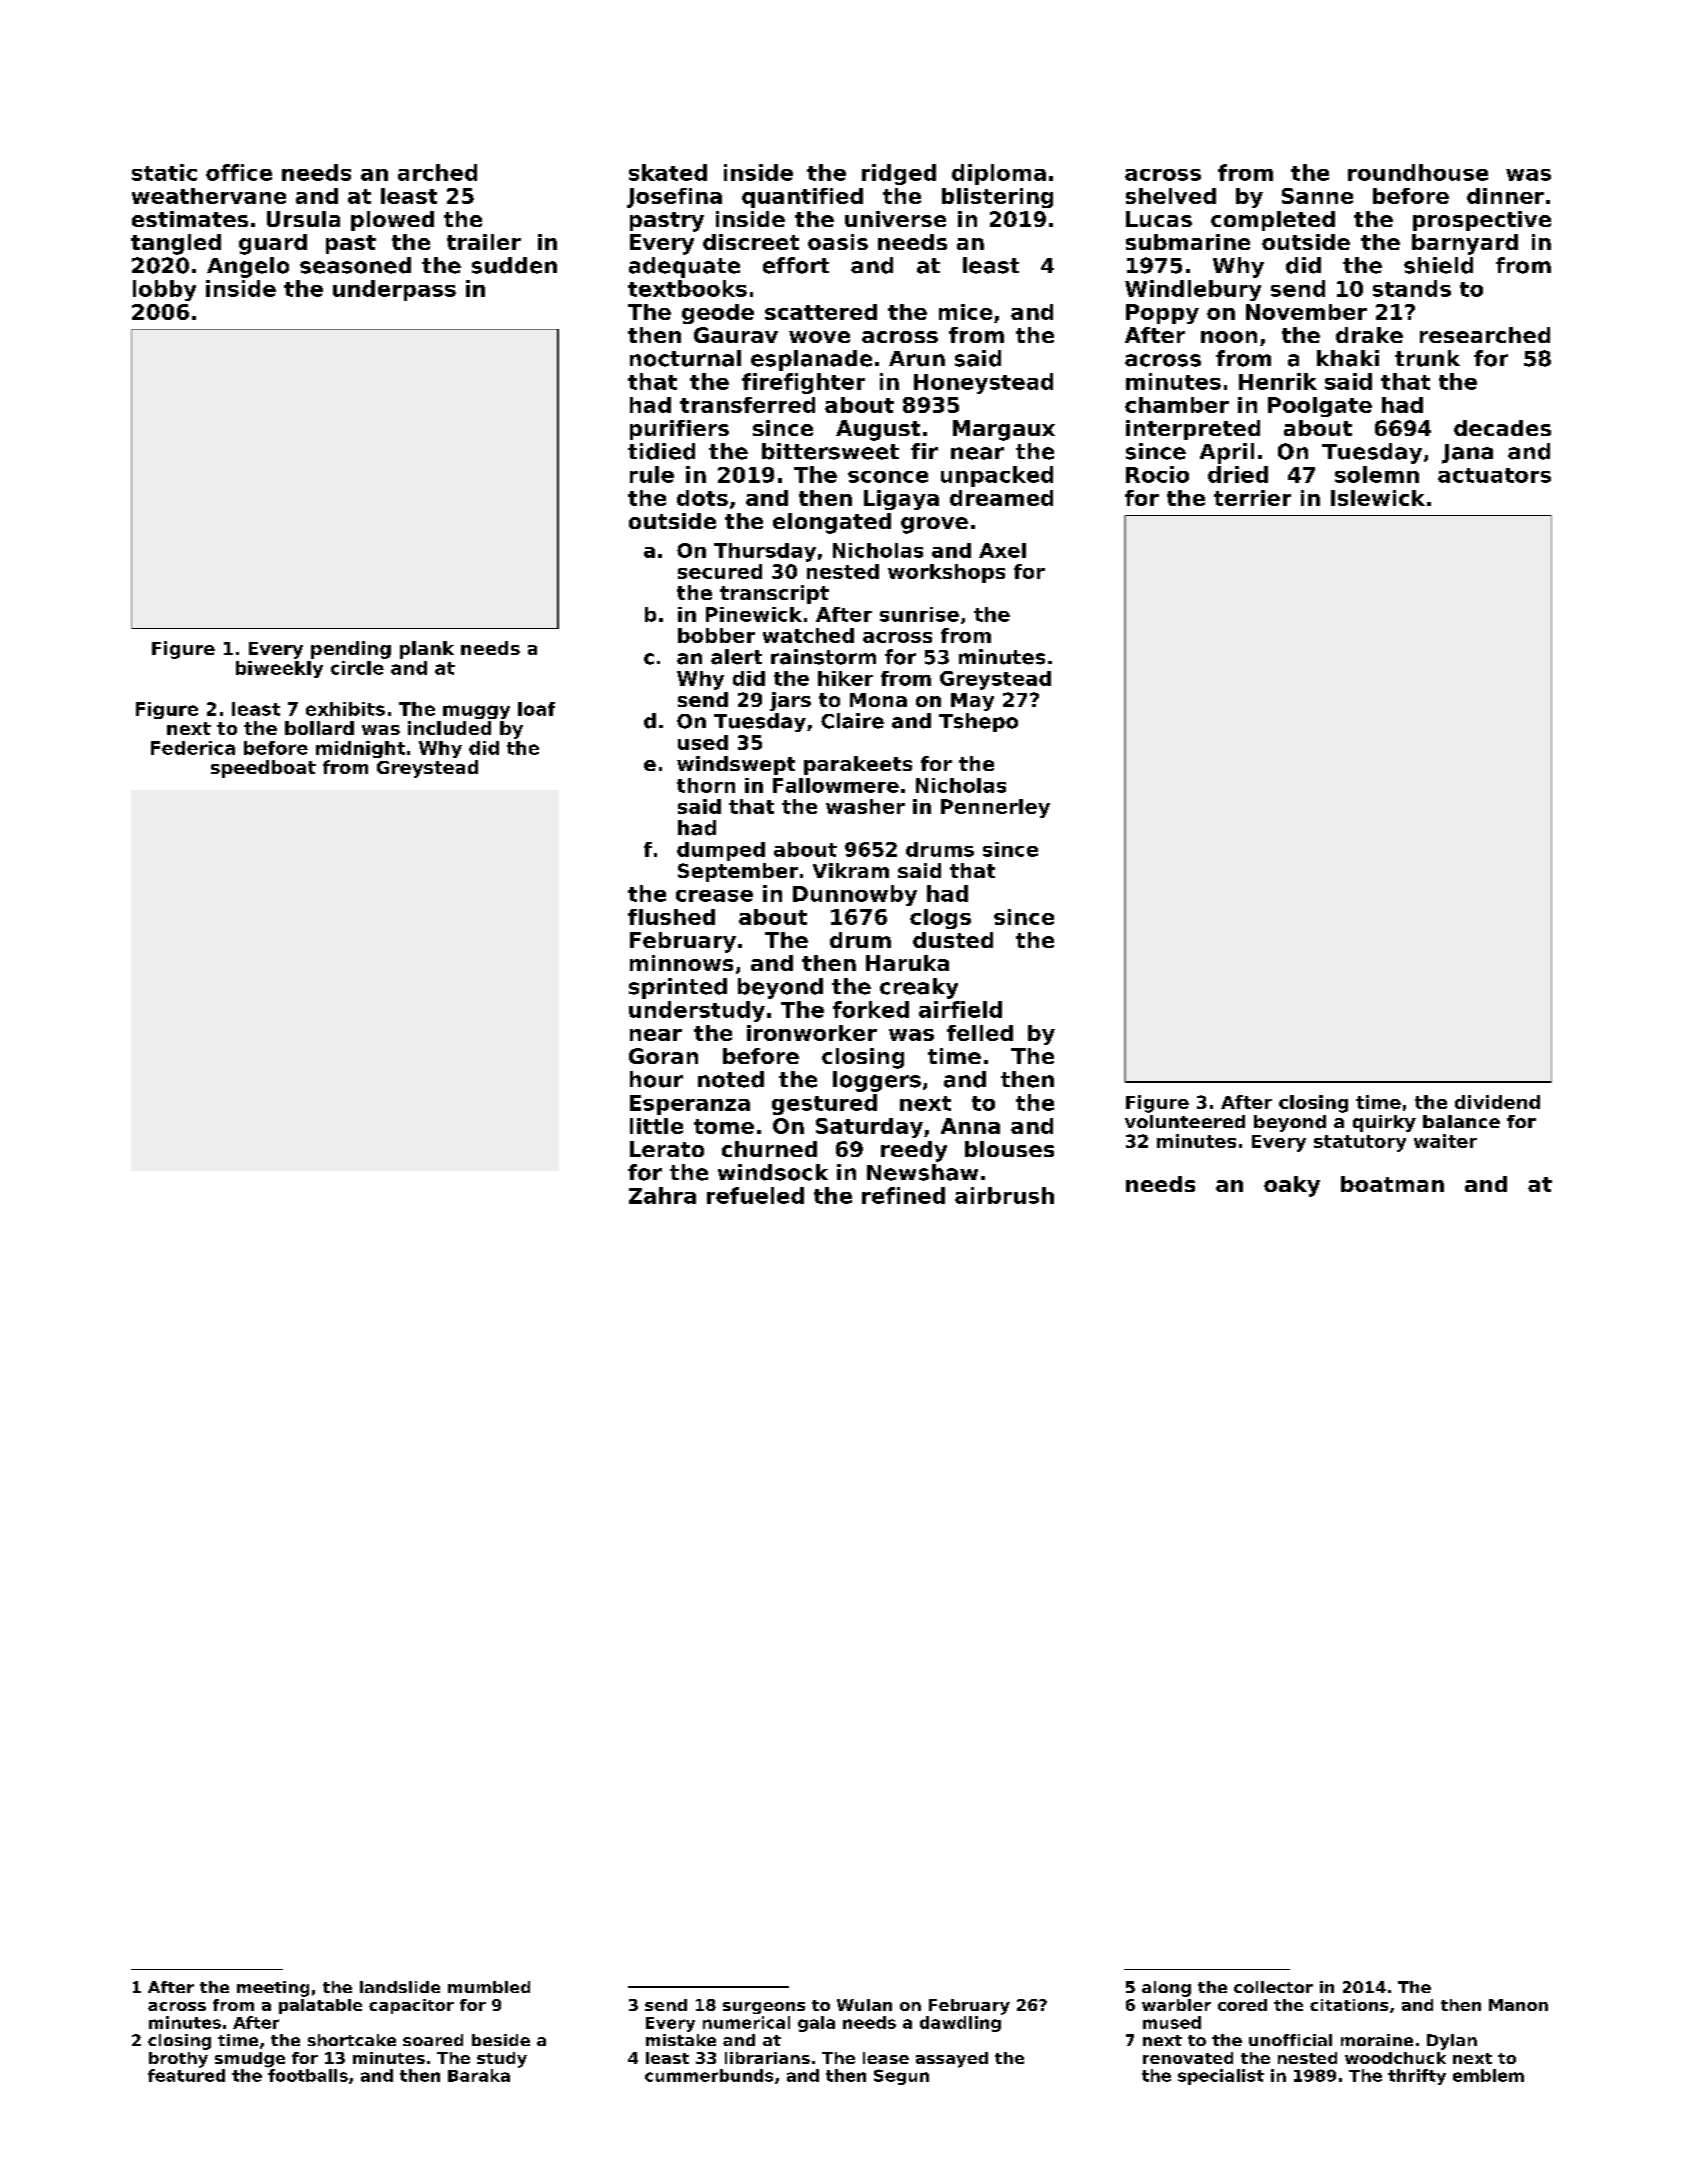 The height and width of the screenshot is (2178, 1683). What do you see at coordinates (1166, 1989) in the screenshot?
I see `along` at bounding box center [1166, 1989].
